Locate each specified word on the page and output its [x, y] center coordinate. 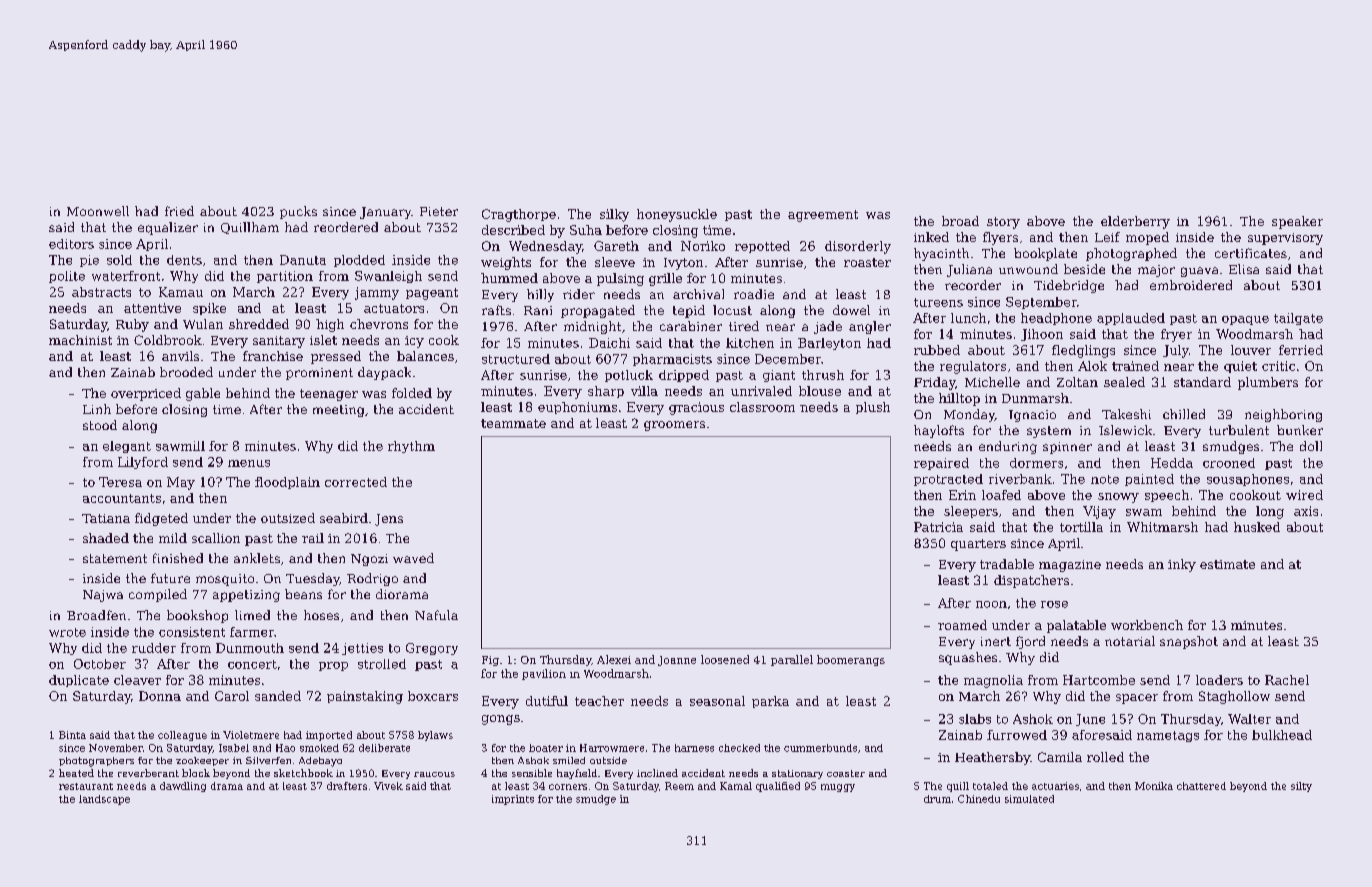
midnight [592, 327]
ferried [1301, 350]
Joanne [677, 661]
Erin [962, 495]
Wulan [203, 324]
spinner [1067, 448]
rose [1054, 604]
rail [313, 538]
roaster [867, 262]
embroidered [1191, 285]
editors [71, 244]
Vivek [388, 786]
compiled [158, 595]
